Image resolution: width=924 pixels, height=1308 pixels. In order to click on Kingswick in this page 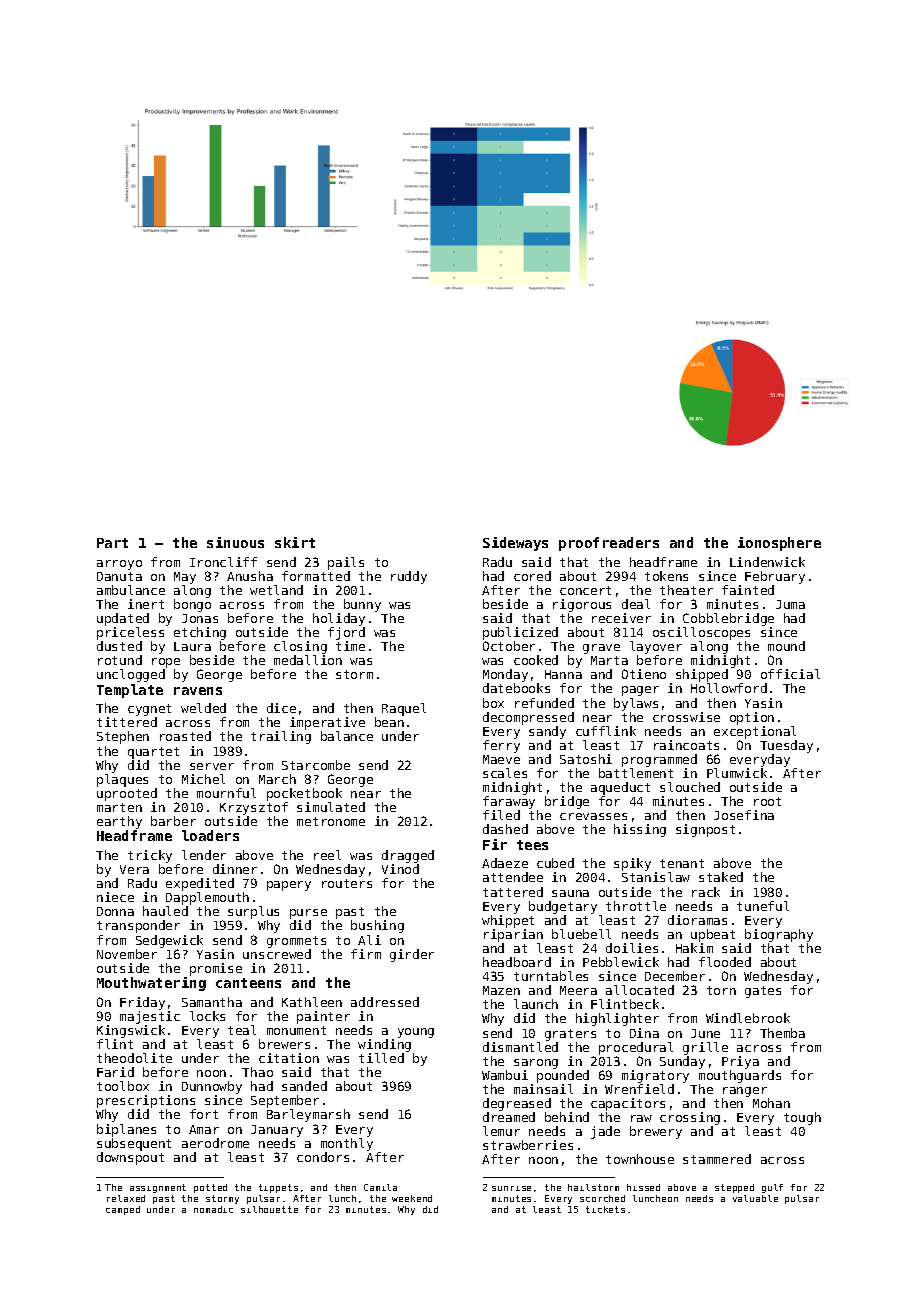, I will do `click(131, 1031)`.
